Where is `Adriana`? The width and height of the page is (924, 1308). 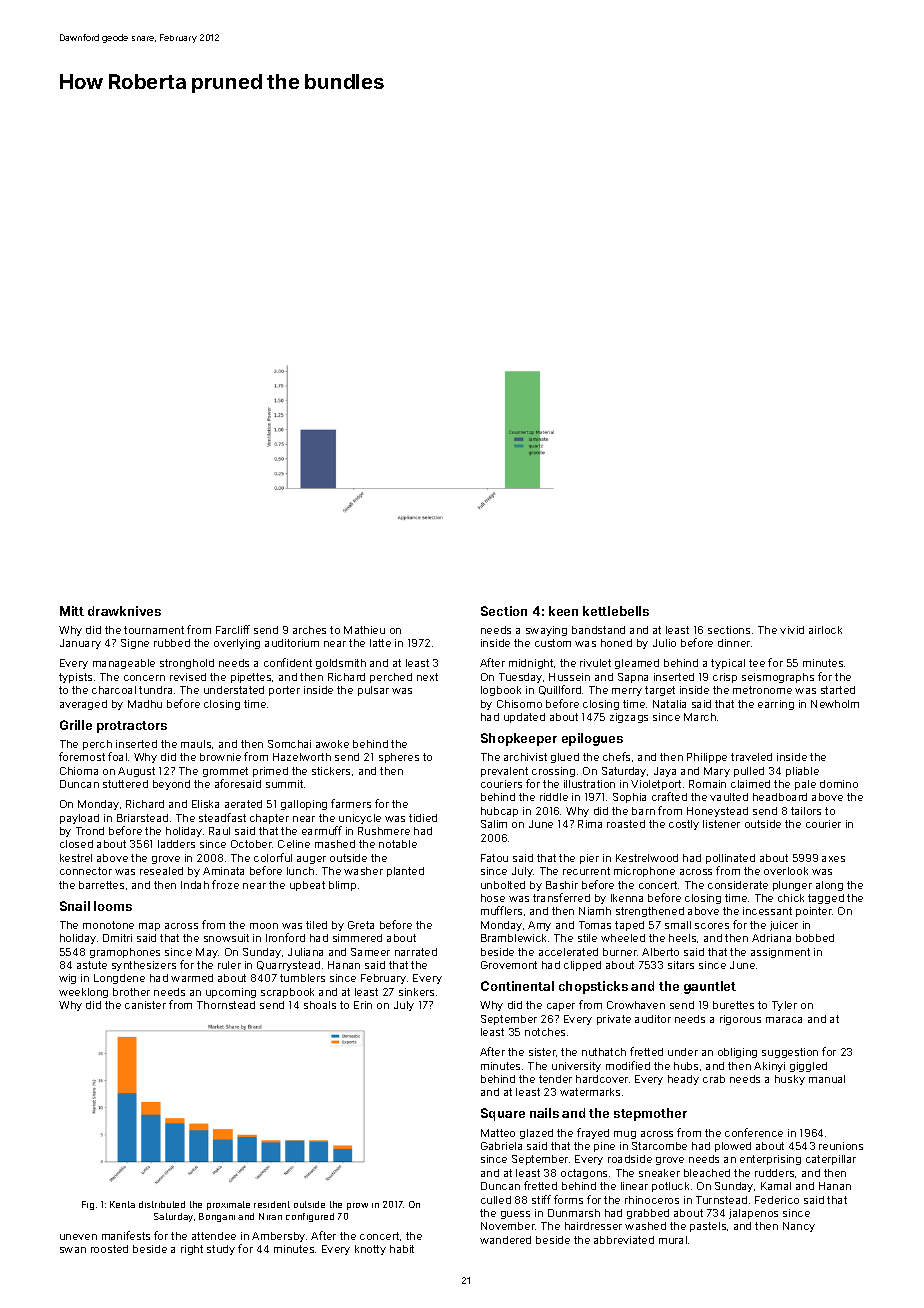
Adriana is located at coordinates (771, 938).
